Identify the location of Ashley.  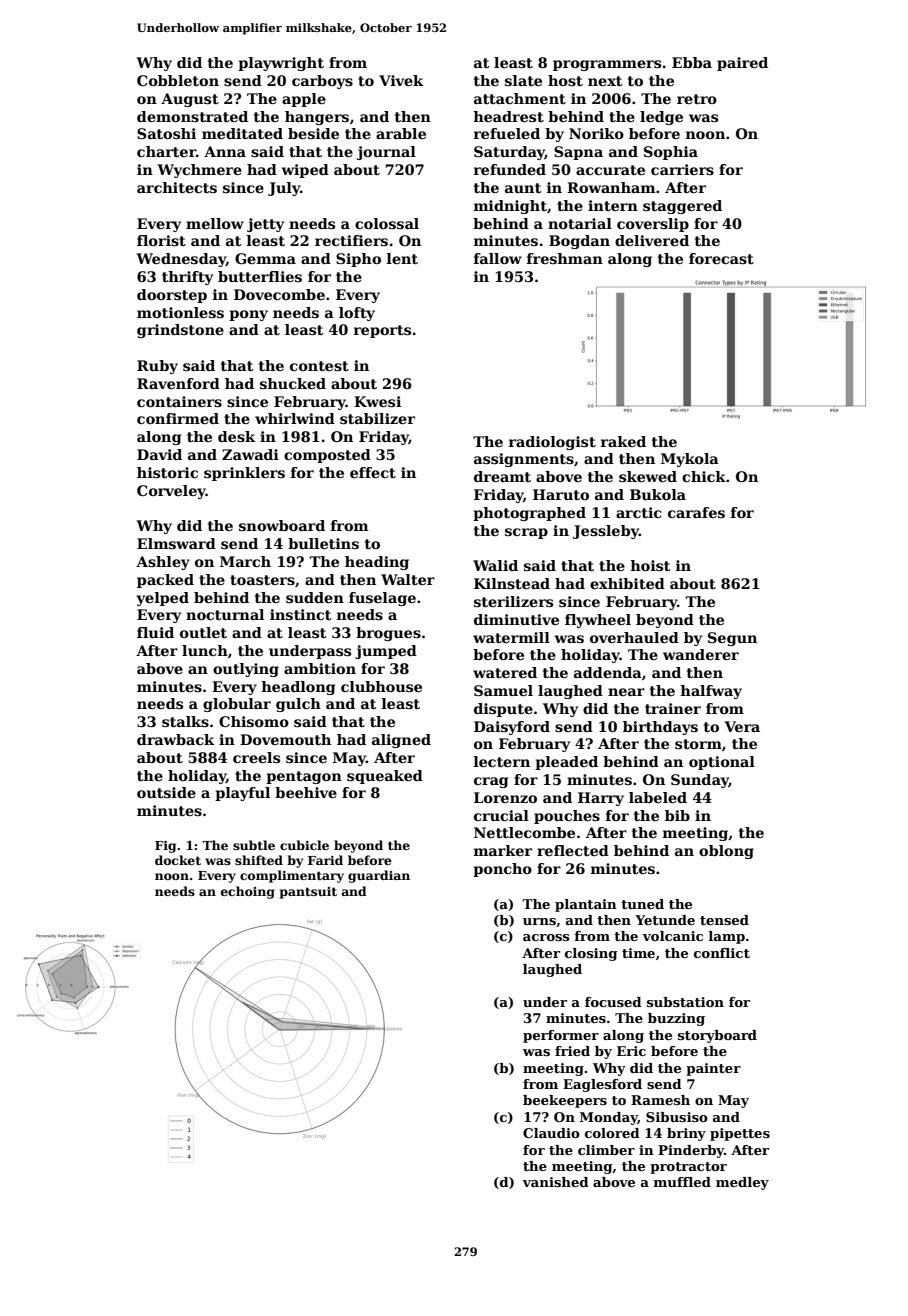
(163, 563).
